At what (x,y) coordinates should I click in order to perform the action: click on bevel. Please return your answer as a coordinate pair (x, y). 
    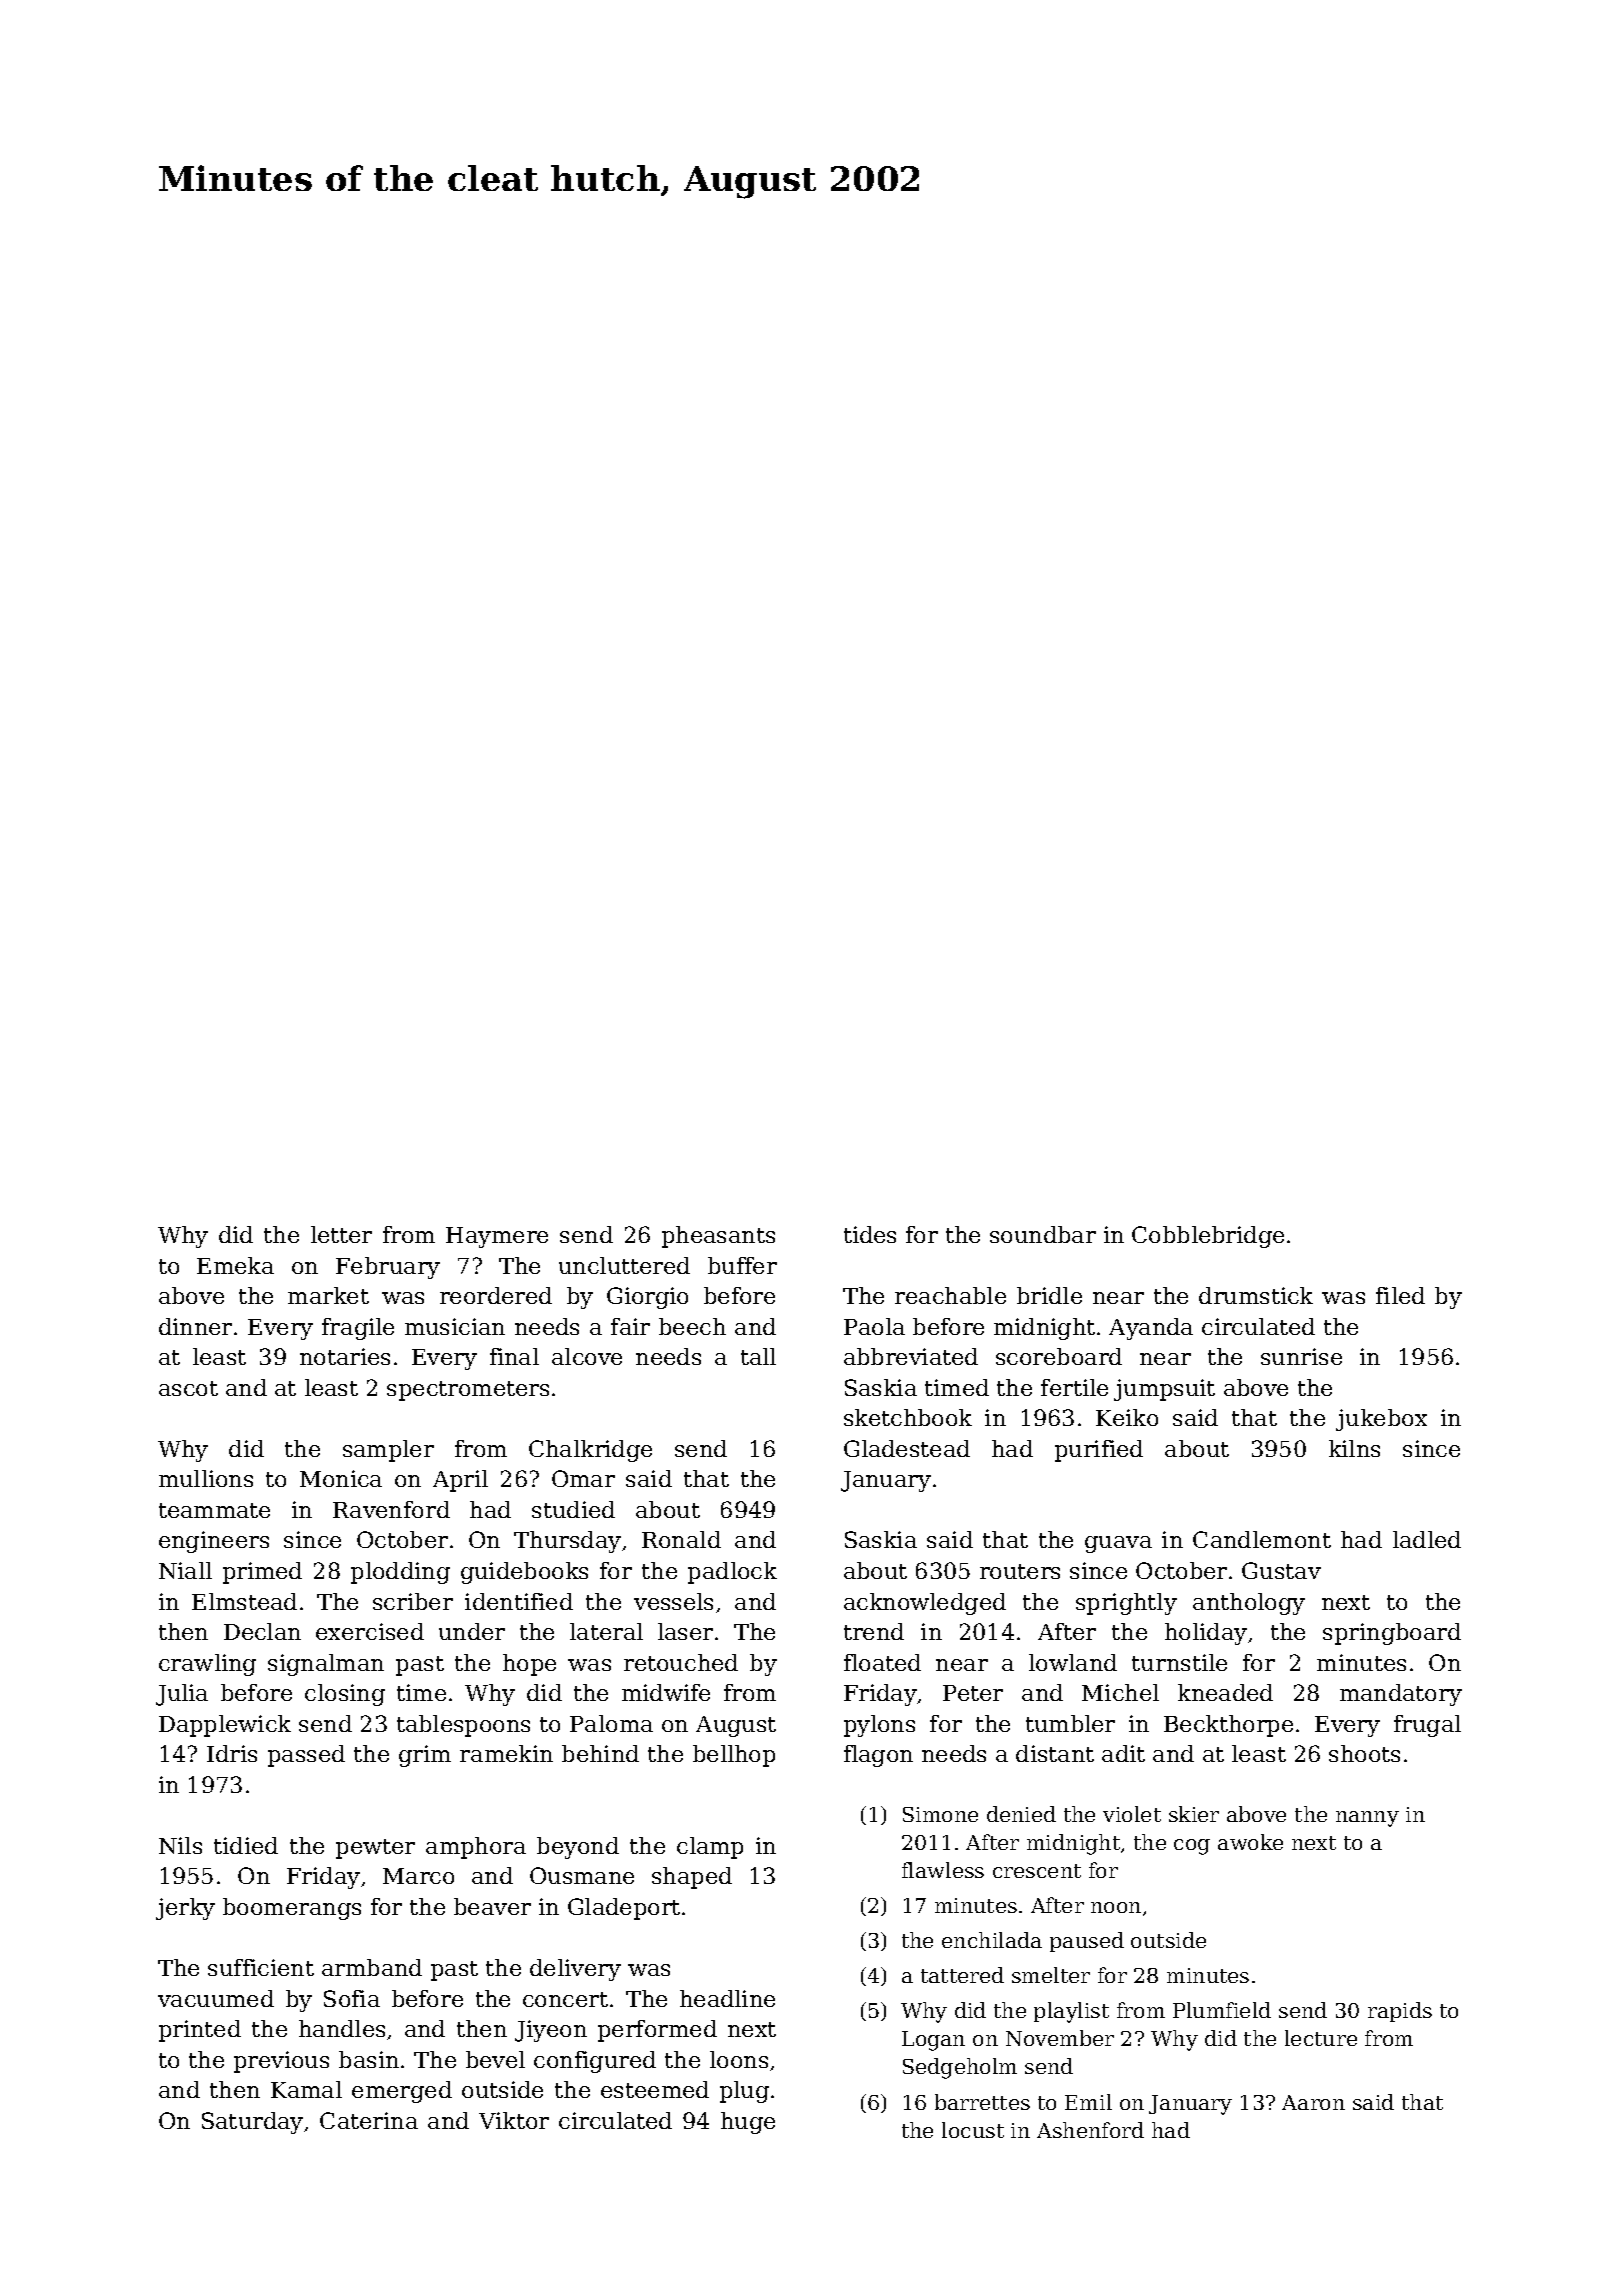
    Looking at the image, I should click on (495, 2059).
